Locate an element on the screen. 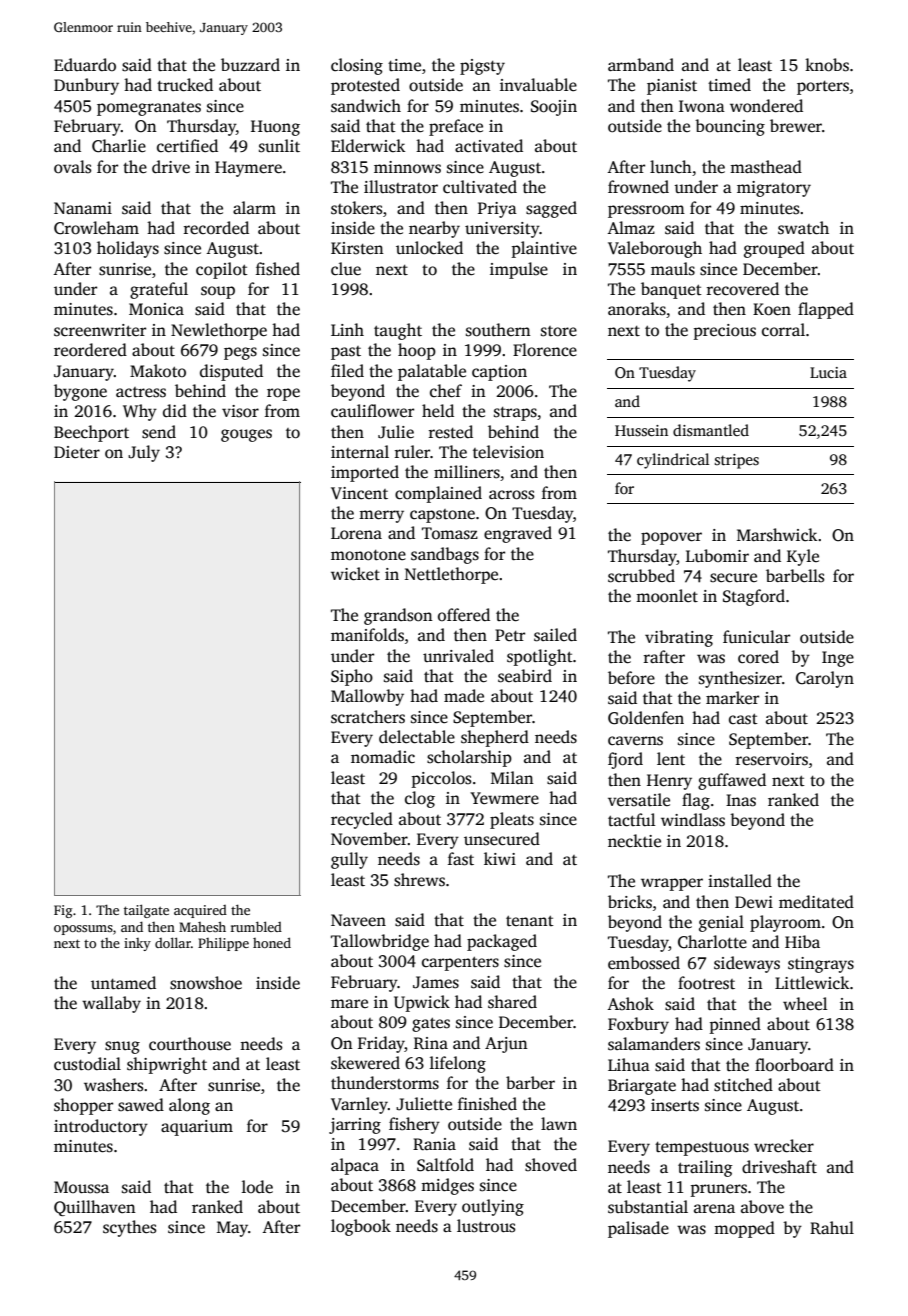  armband is located at coordinates (641, 65).
